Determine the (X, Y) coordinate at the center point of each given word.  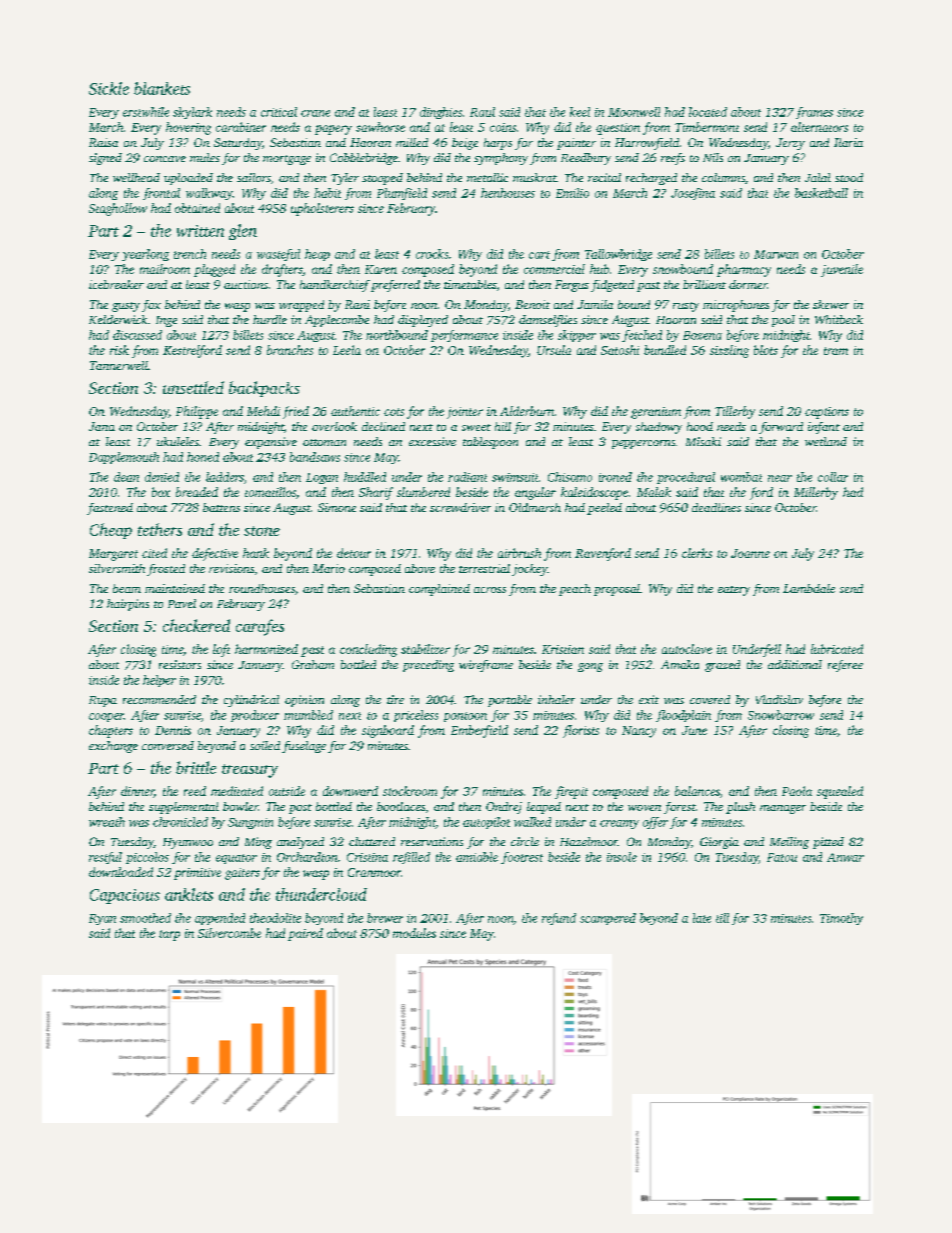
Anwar (845, 857)
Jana (102, 426)
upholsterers (322, 209)
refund (559, 919)
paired (305, 934)
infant (824, 428)
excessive (432, 441)
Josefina (693, 194)
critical (279, 112)
